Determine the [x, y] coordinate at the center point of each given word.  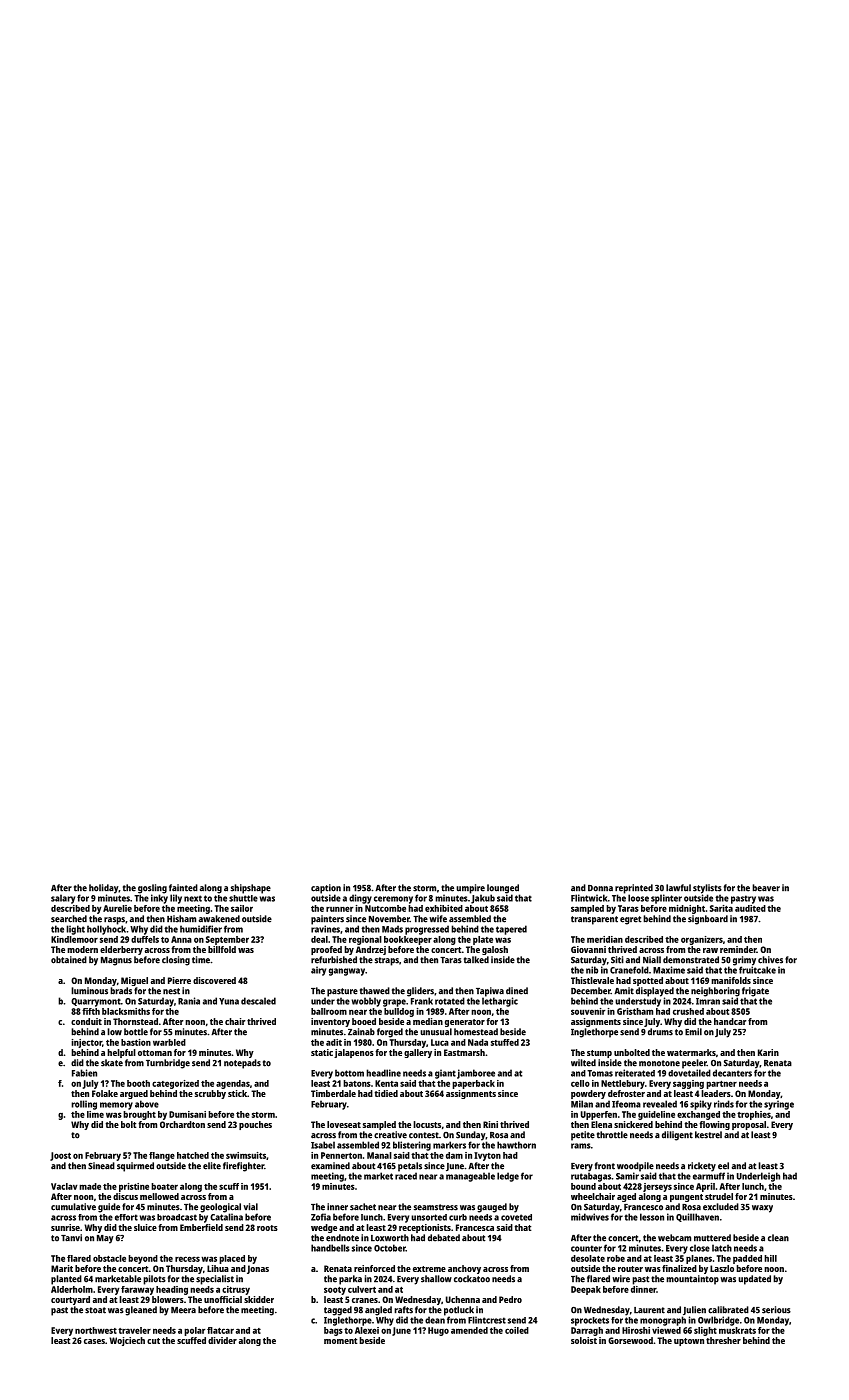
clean [778, 1238]
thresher [723, 1340]
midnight [687, 909]
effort [126, 1217]
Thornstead [135, 1021]
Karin [768, 1052]
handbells [330, 1248]
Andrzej [371, 950]
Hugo [438, 1331]
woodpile [635, 1167]
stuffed [505, 1042]
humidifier [201, 929]
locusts [427, 1124]
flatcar [220, 1330]
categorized [175, 1084]
